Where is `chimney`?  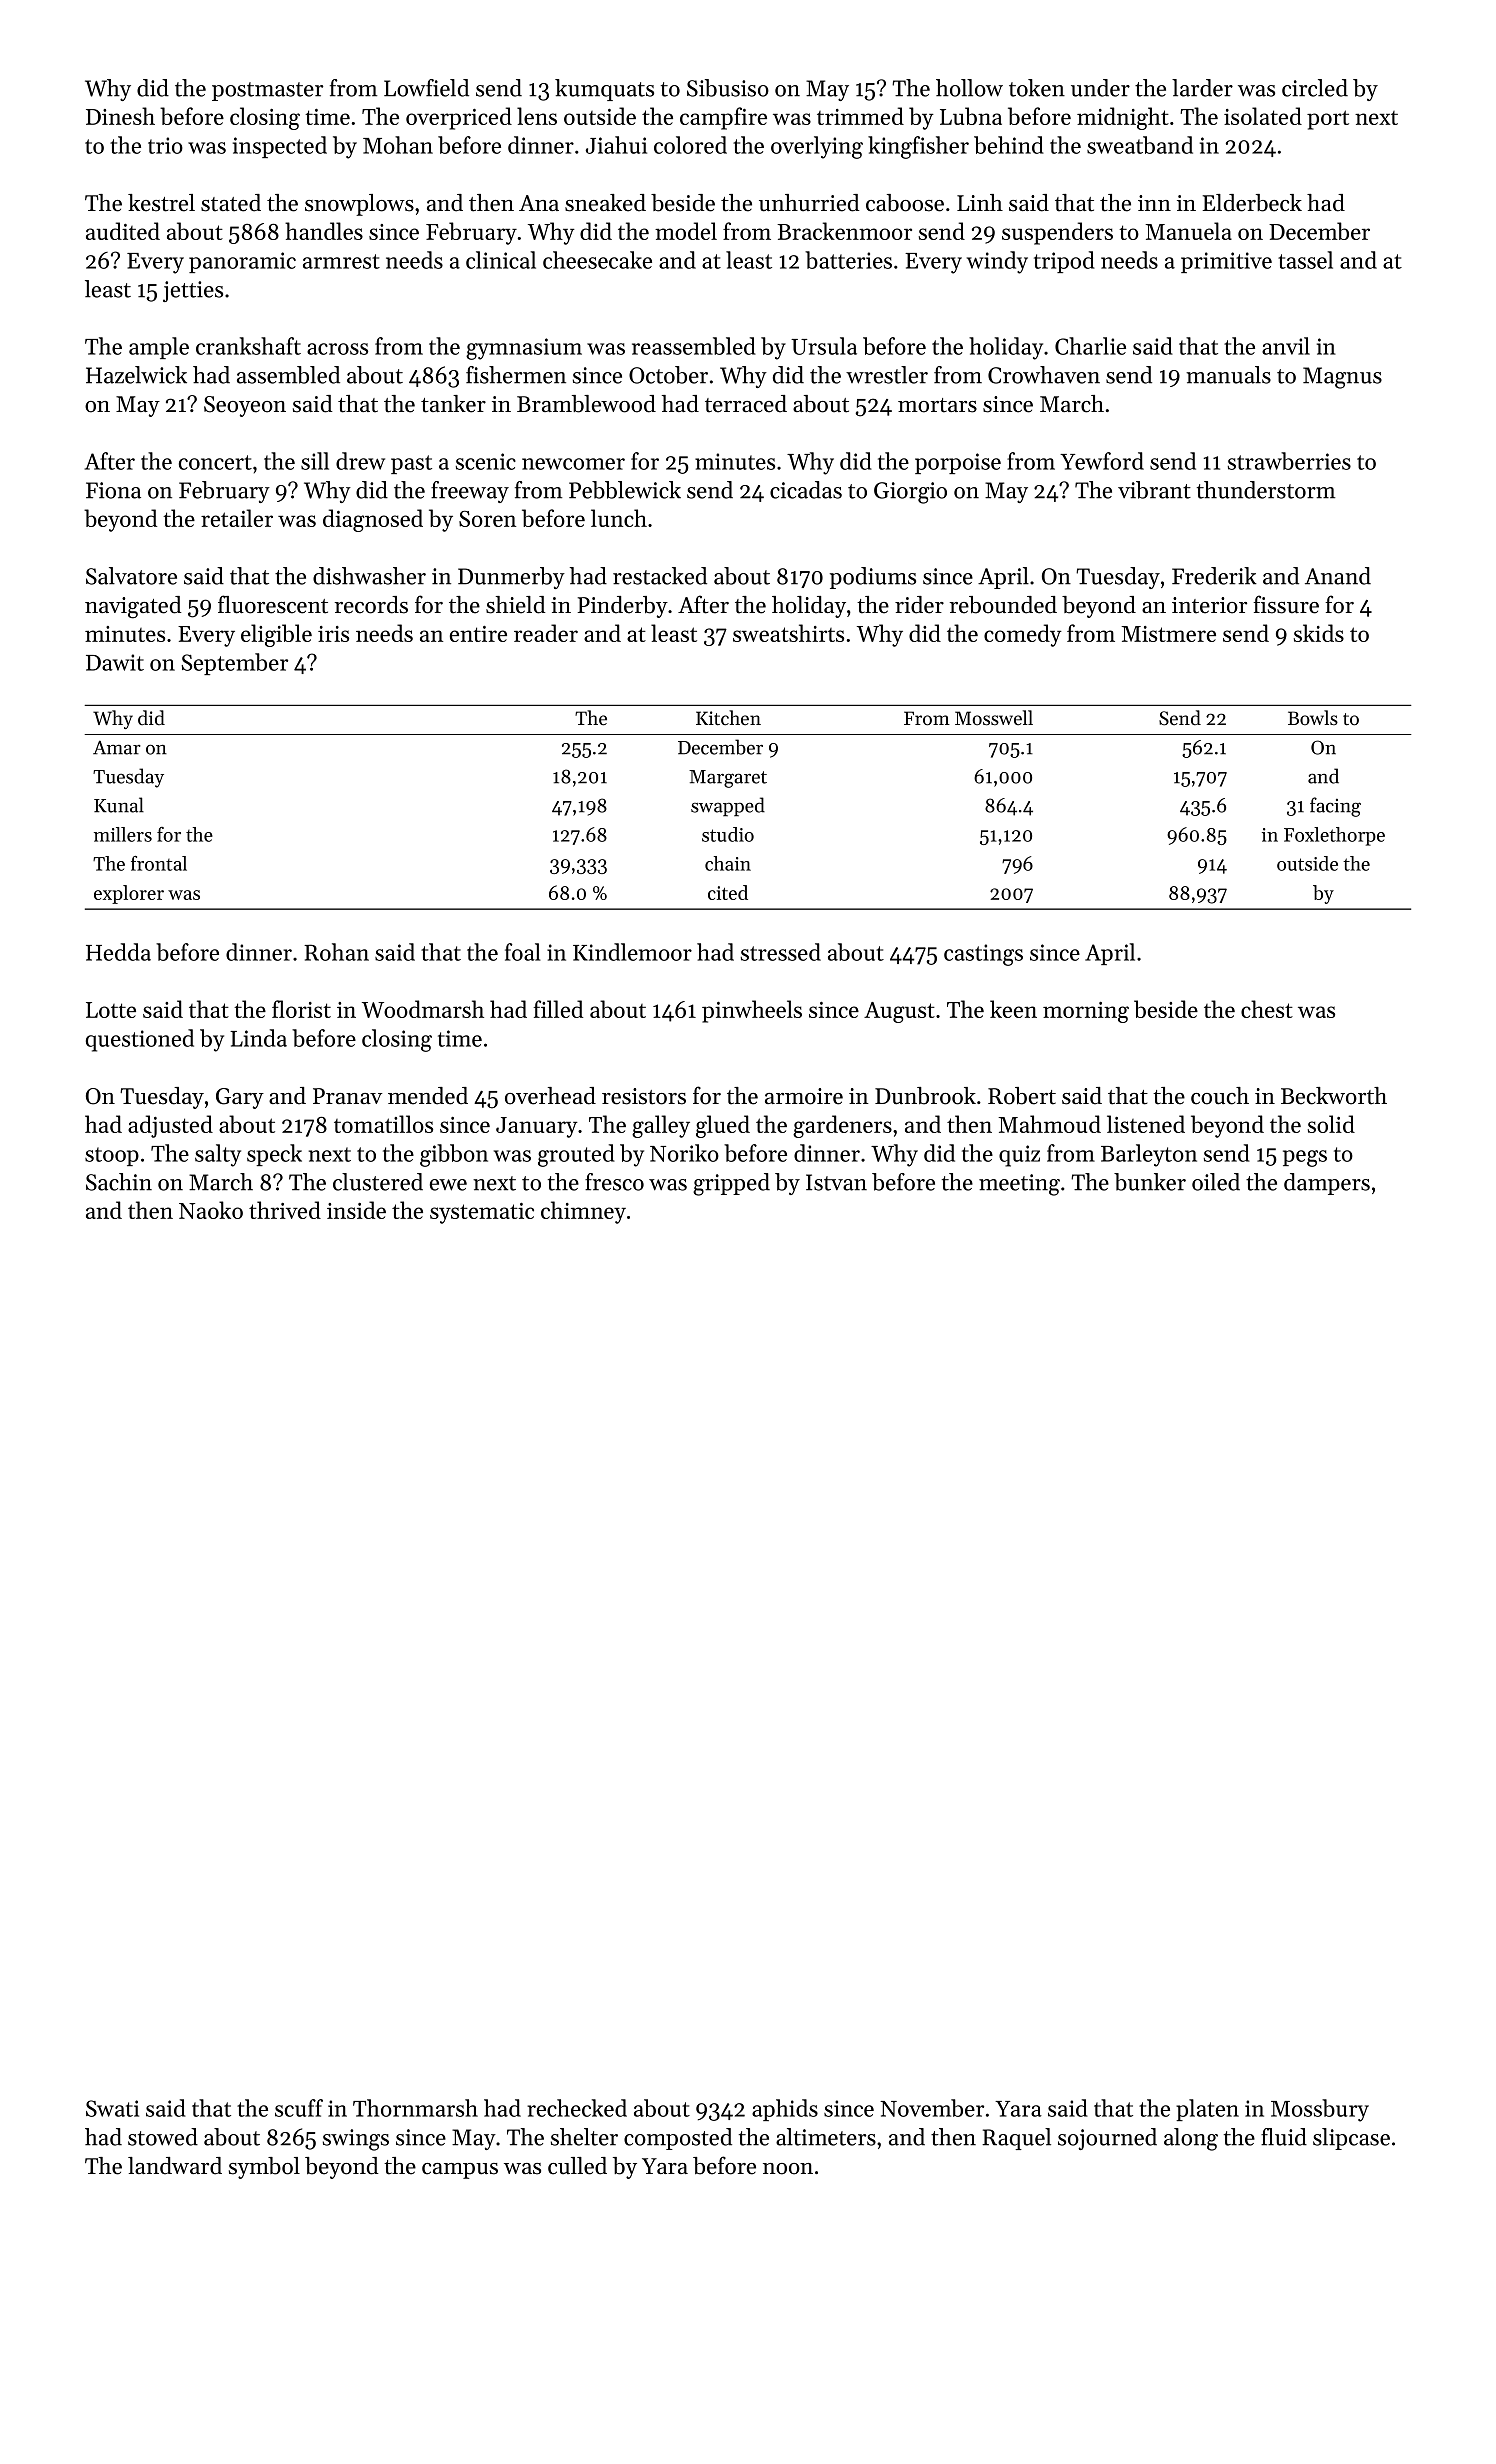
chimney is located at coordinates (583, 1212).
